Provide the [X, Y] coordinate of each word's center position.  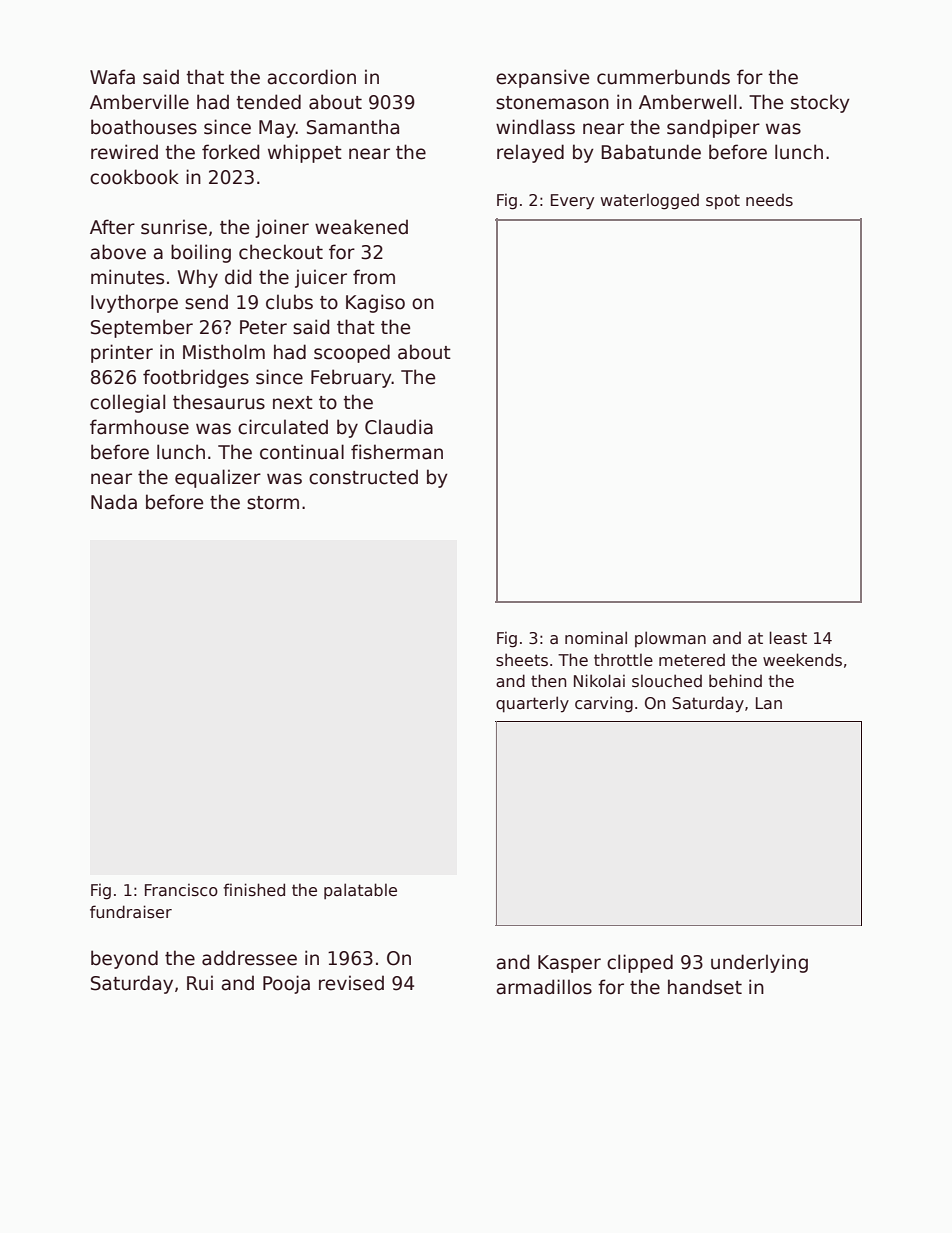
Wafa [112, 77]
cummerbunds [663, 77]
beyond [124, 959]
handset [705, 987]
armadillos [544, 987]
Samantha [353, 127]
